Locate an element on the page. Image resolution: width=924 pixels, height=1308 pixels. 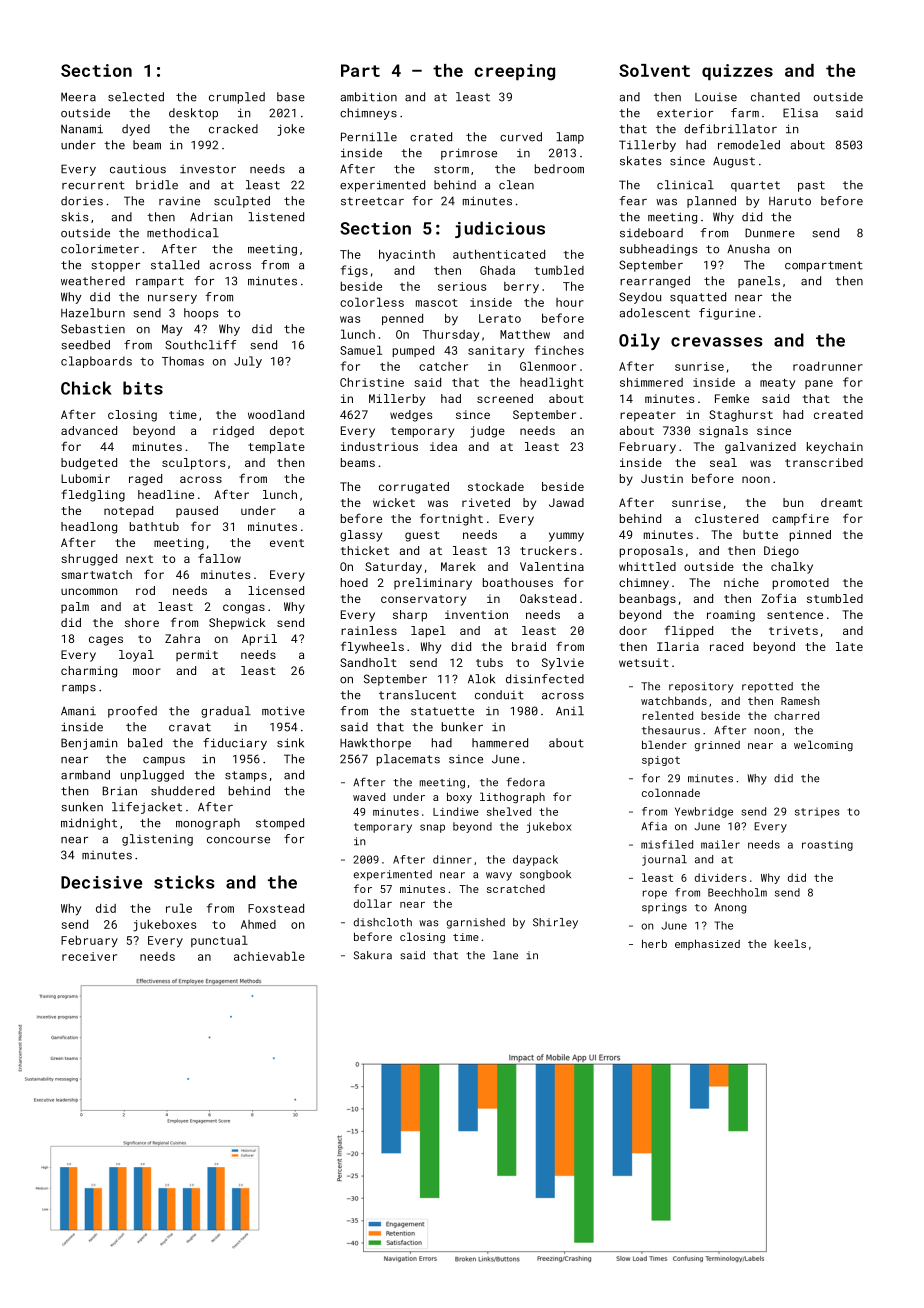
smartwatch is located at coordinates (96, 574).
